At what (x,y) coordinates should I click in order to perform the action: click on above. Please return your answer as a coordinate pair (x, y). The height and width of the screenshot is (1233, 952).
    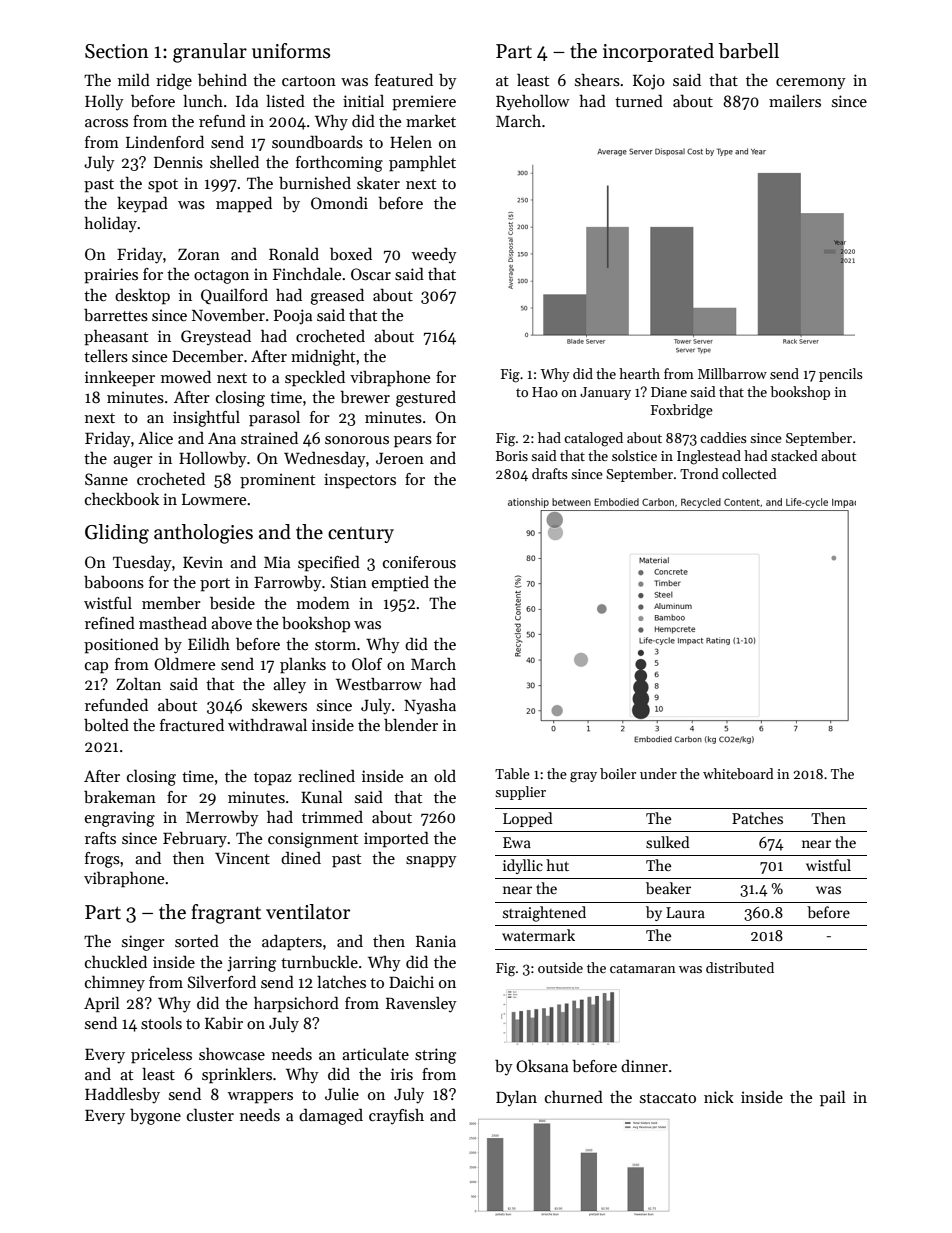
    Looking at the image, I should click on (231, 623).
